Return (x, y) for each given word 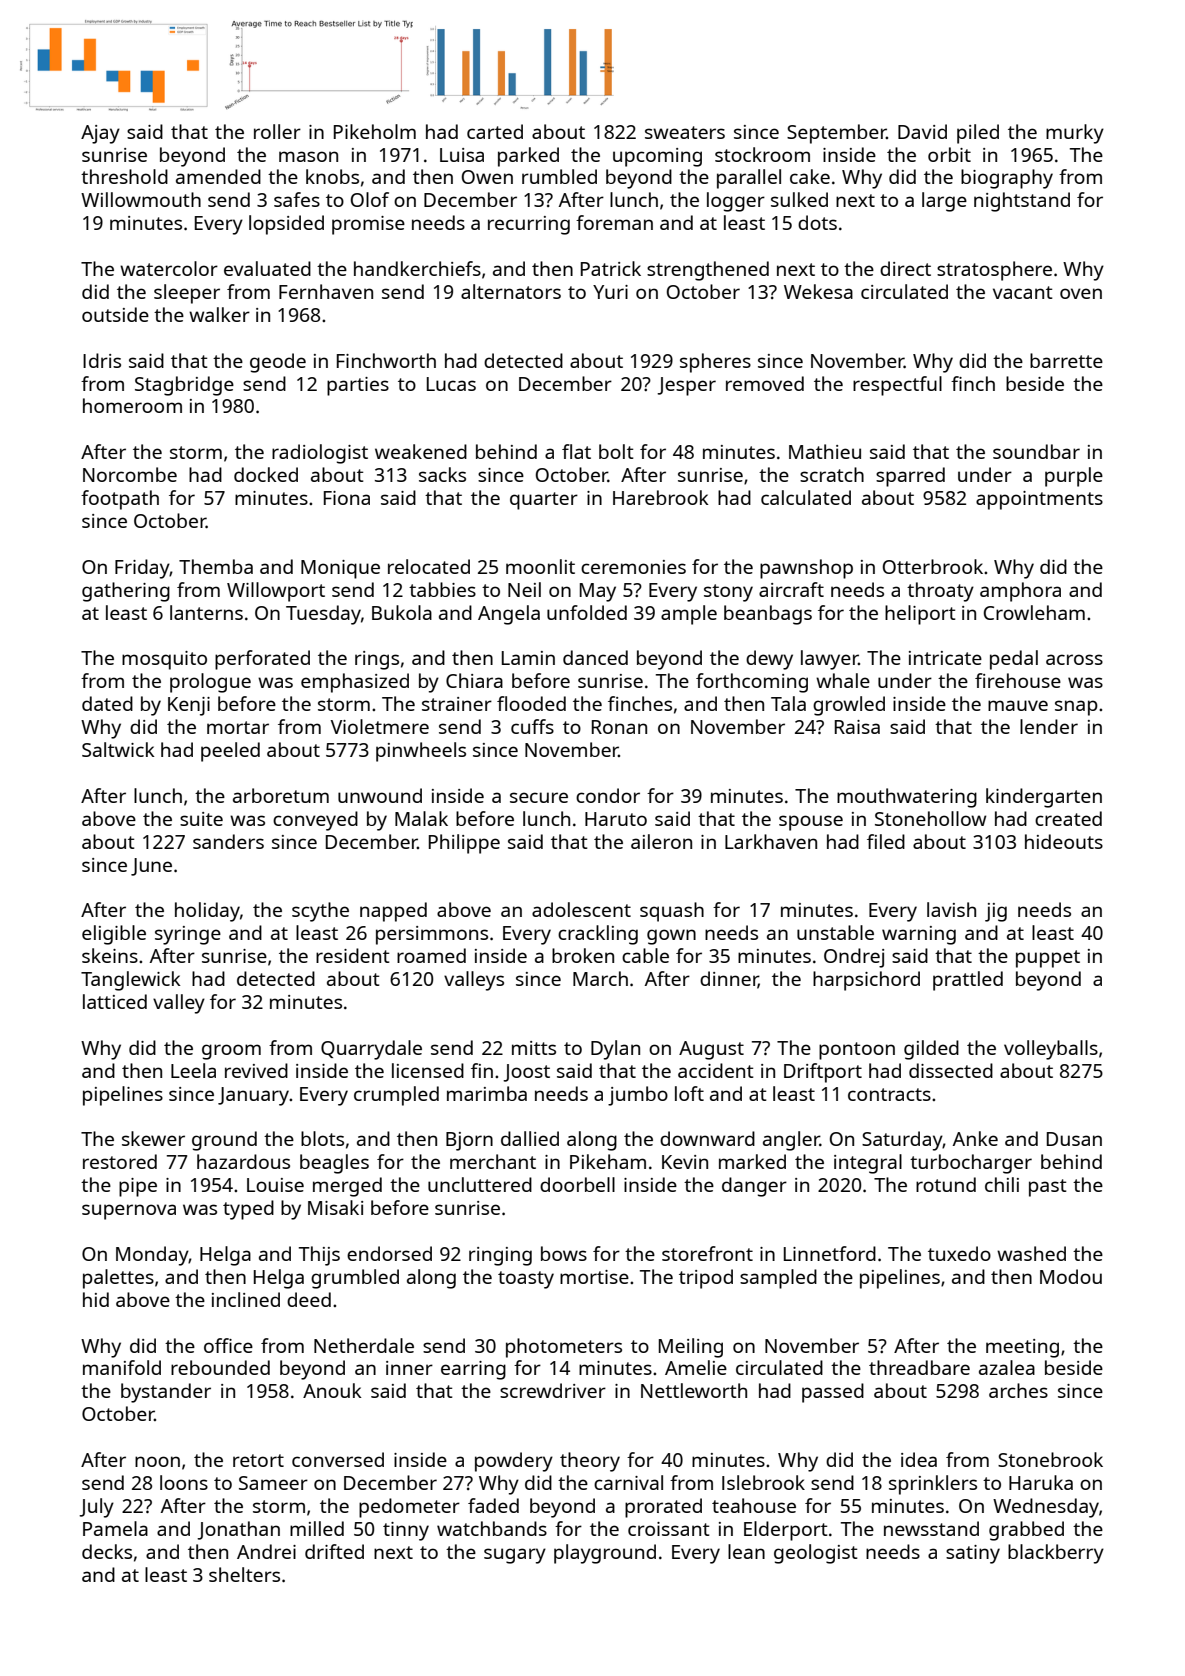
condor (608, 795)
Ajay (100, 134)
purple (1074, 477)
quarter (544, 501)
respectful (897, 386)
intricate (945, 658)
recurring (529, 225)
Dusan (1074, 1139)
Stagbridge (184, 386)
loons (184, 1482)
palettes (118, 1279)
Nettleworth (694, 1390)
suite (201, 819)
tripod (706, 1279)
